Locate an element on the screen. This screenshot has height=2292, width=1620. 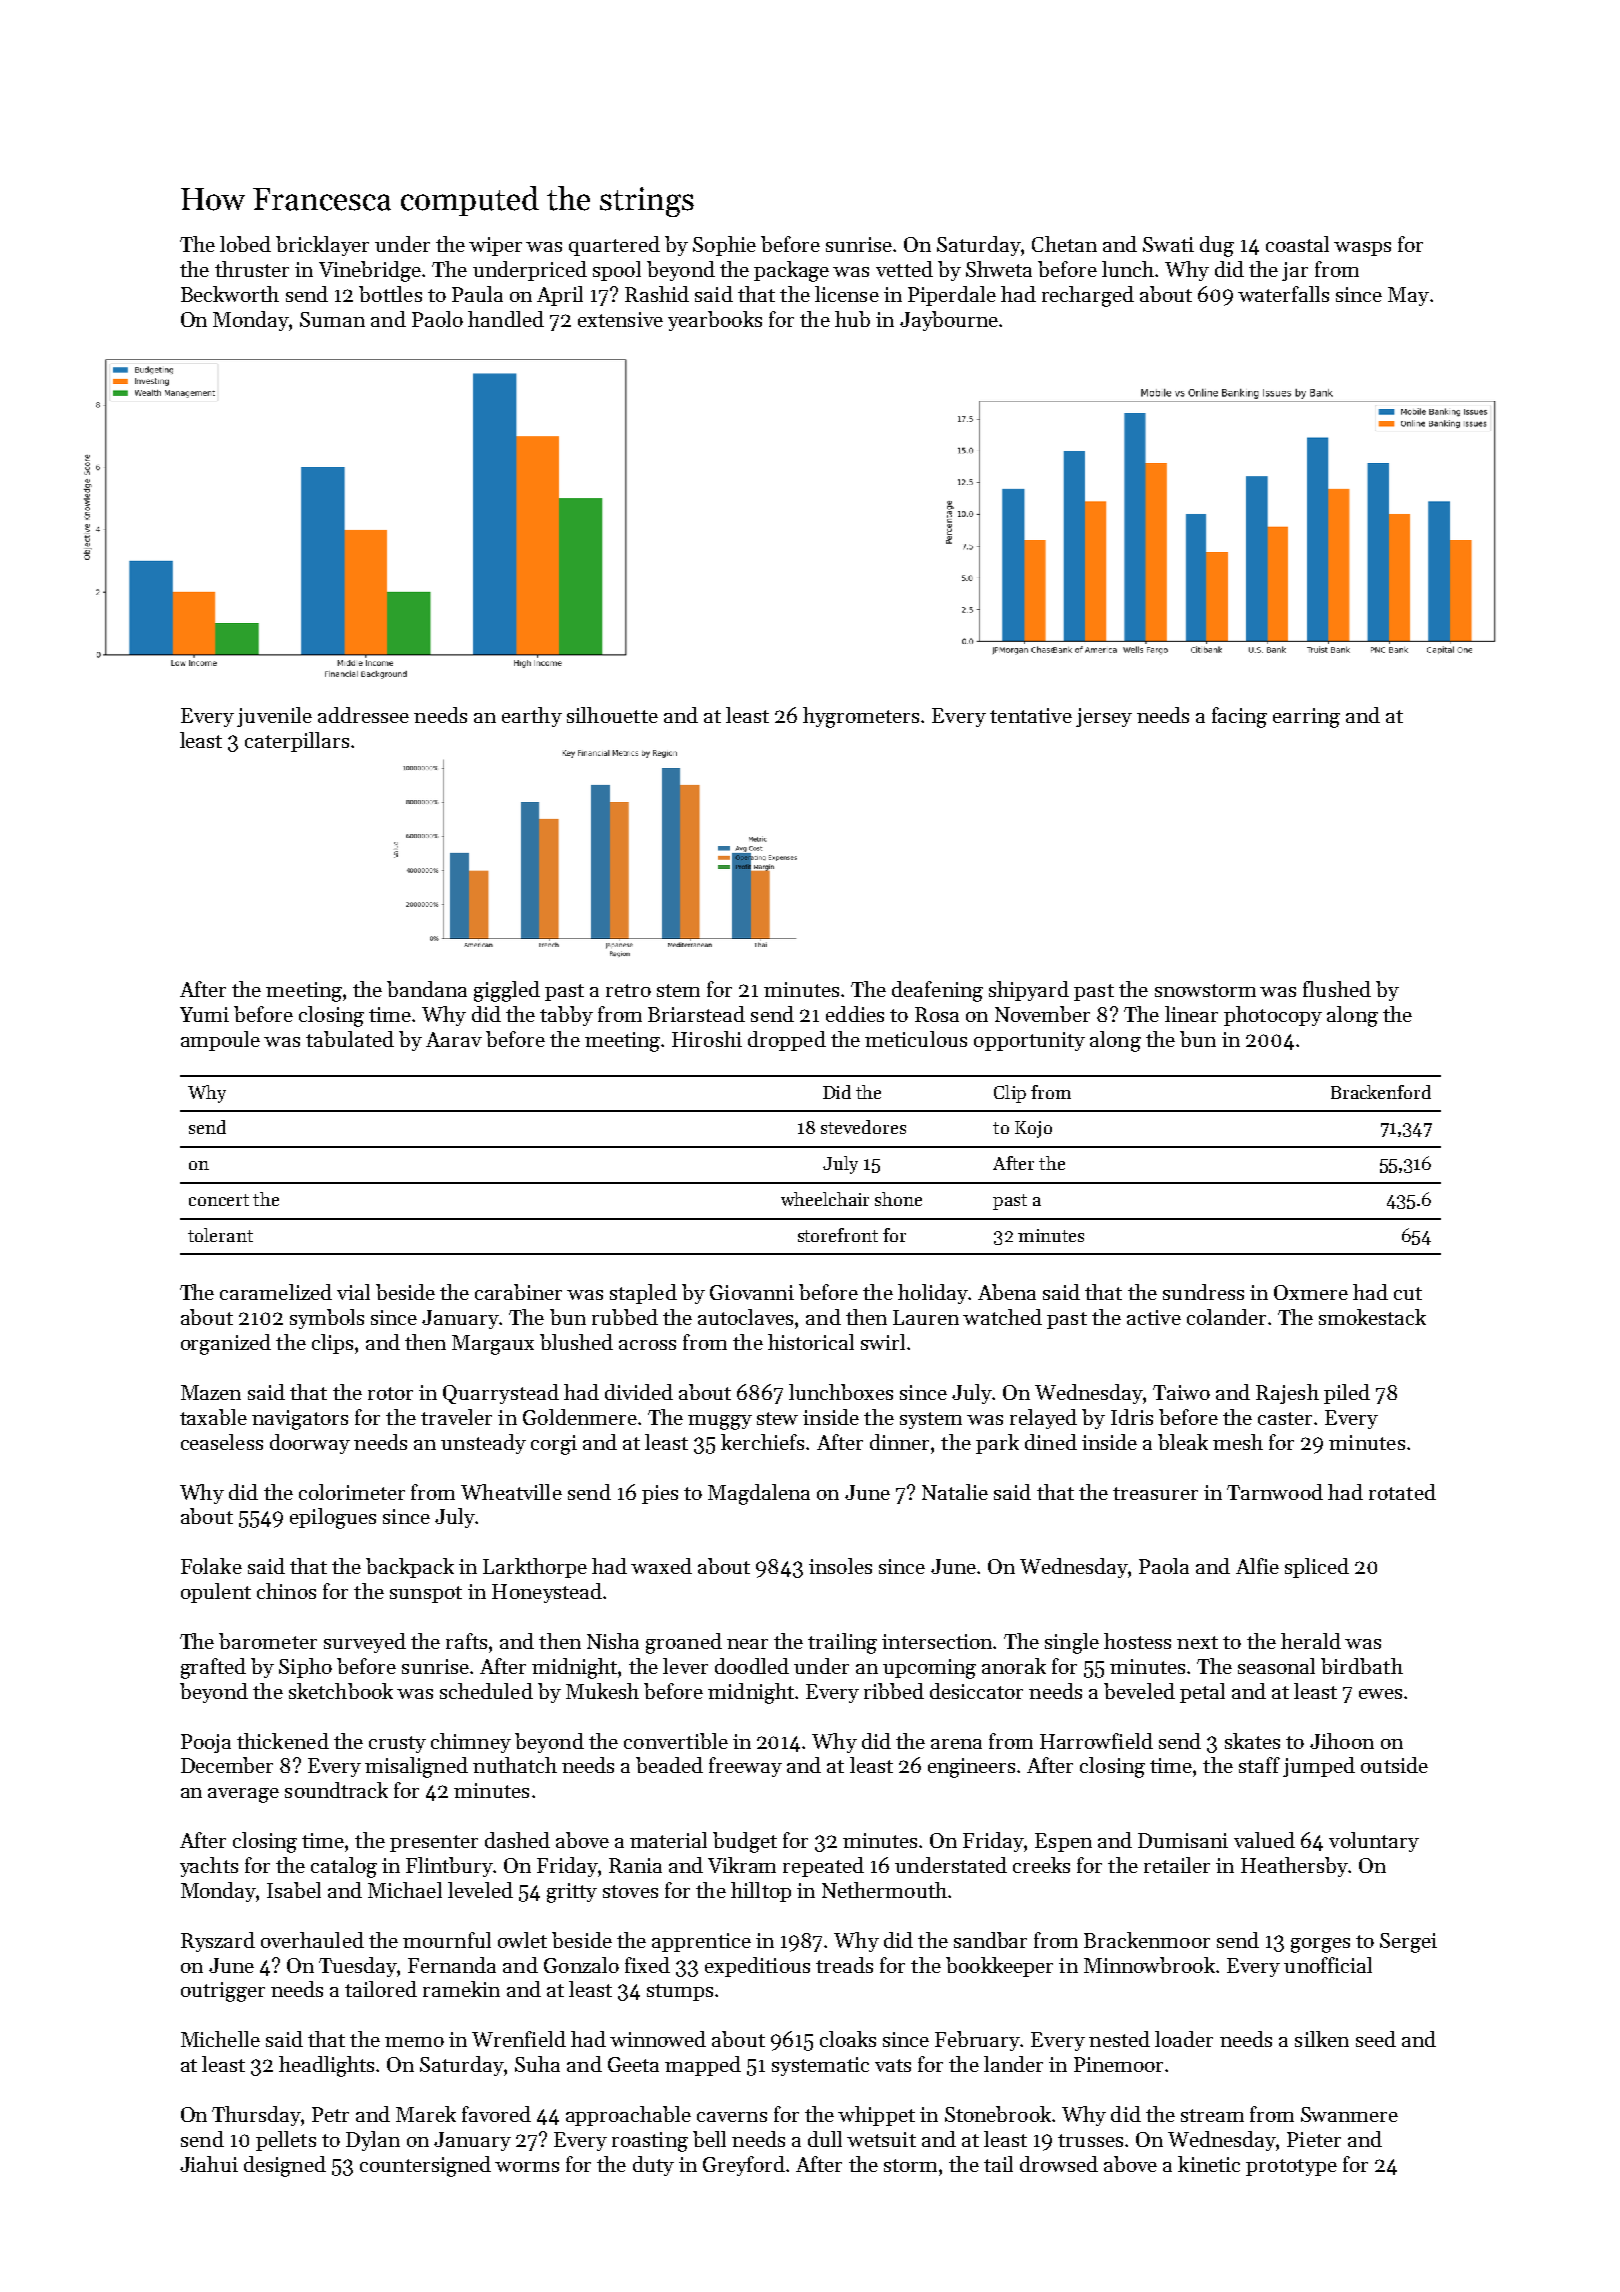
dashed is located at coordinates (517, 1840).
